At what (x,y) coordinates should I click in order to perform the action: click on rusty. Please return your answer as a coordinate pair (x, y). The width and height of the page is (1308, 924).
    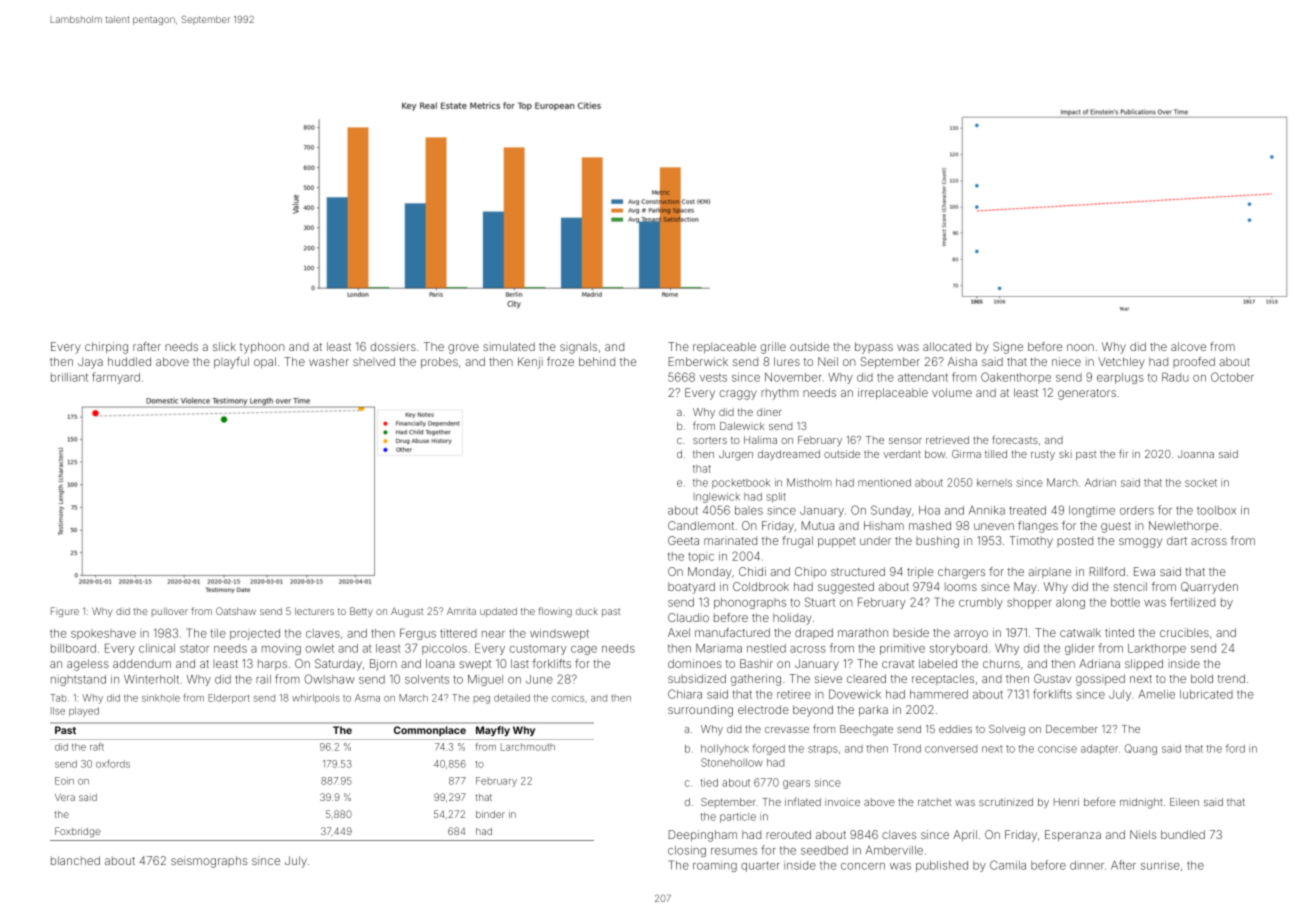
    Looking at the image, I should click on (1043, 455).
